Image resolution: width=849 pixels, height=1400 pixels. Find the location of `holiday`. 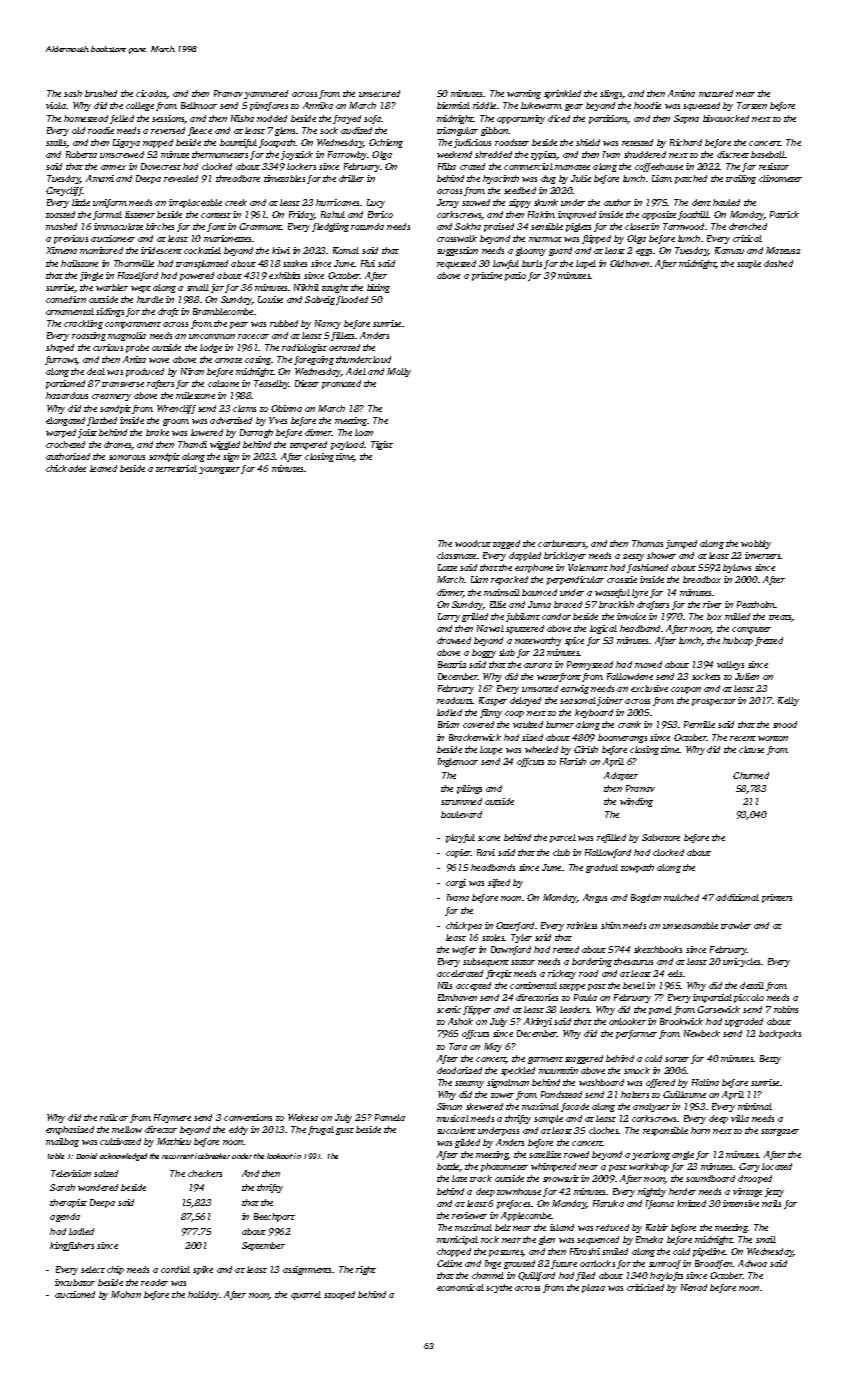

holiday is located at coordinates (204, 1295).
